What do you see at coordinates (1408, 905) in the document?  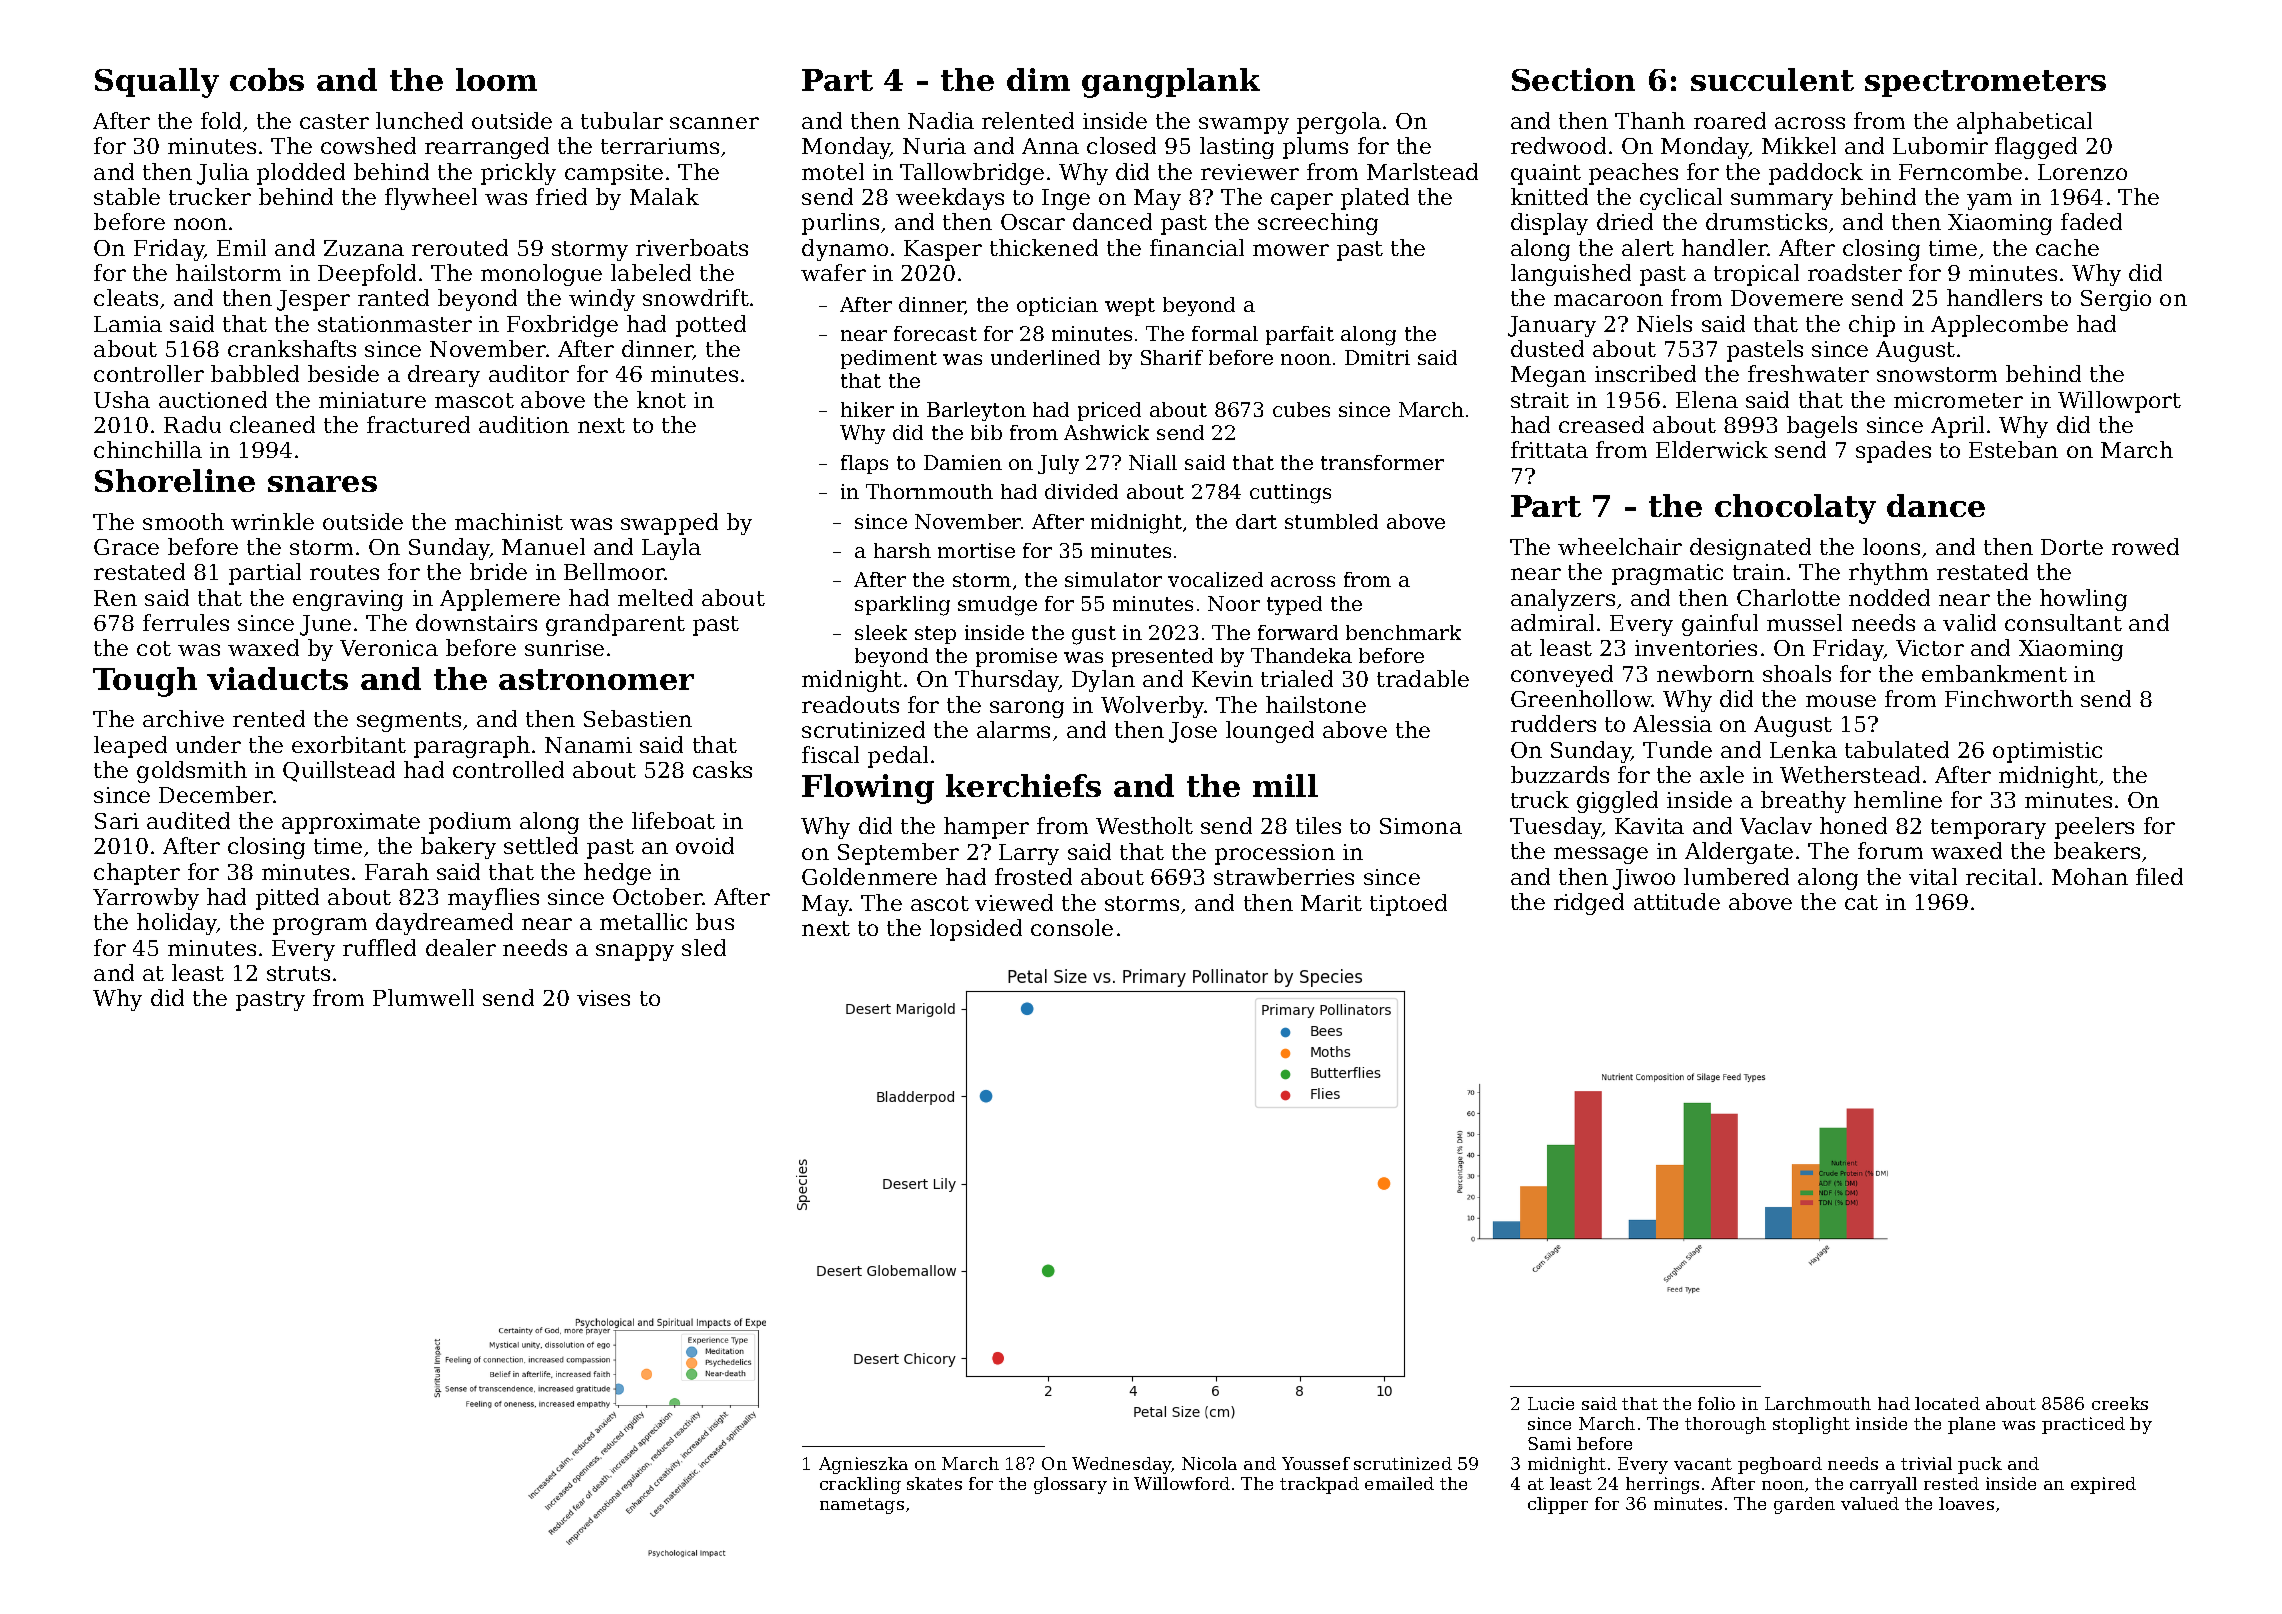 I see `tiptoed` at bounding box center [1408, 905].
